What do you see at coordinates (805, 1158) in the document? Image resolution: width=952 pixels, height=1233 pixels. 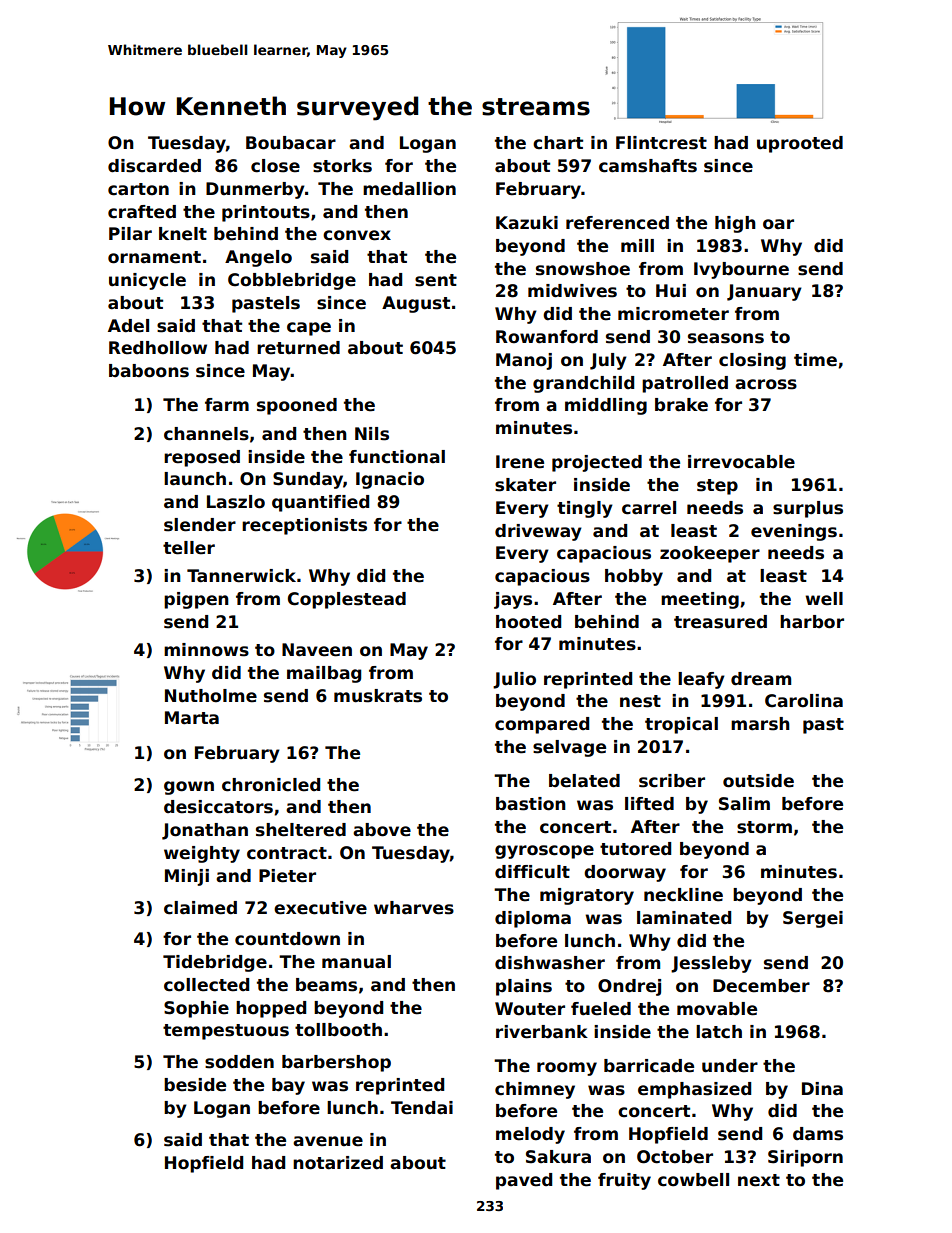 I see `Siriporn` at bounding box center [805, 1158].
